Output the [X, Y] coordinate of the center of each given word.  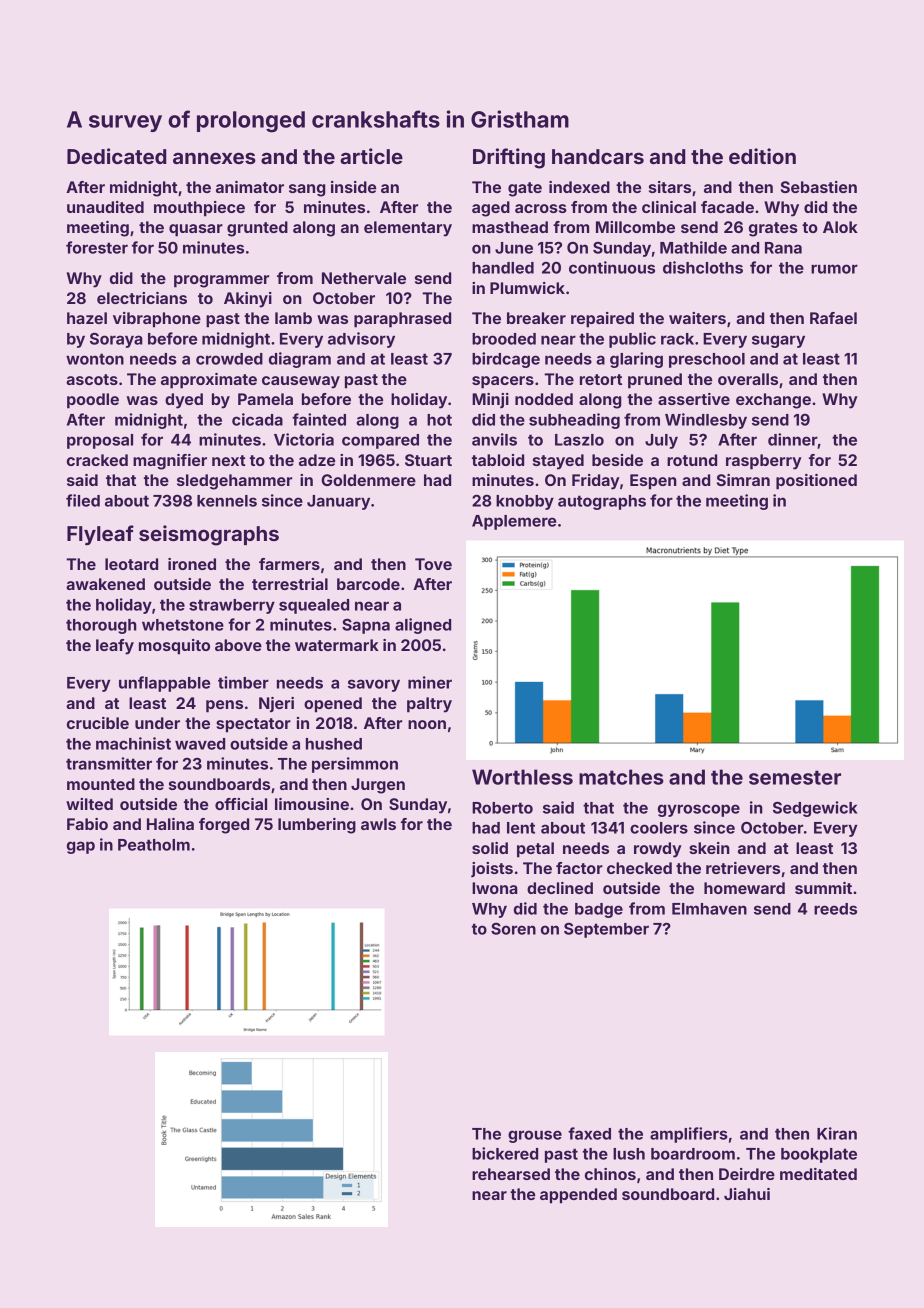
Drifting [509, 158]
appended [578, 1196]
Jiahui [747, 1194]
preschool [707, 360]
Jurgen [378, 786]
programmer [221, 281]
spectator [253, 725]
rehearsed [511, 1174]
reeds [835, 909]
